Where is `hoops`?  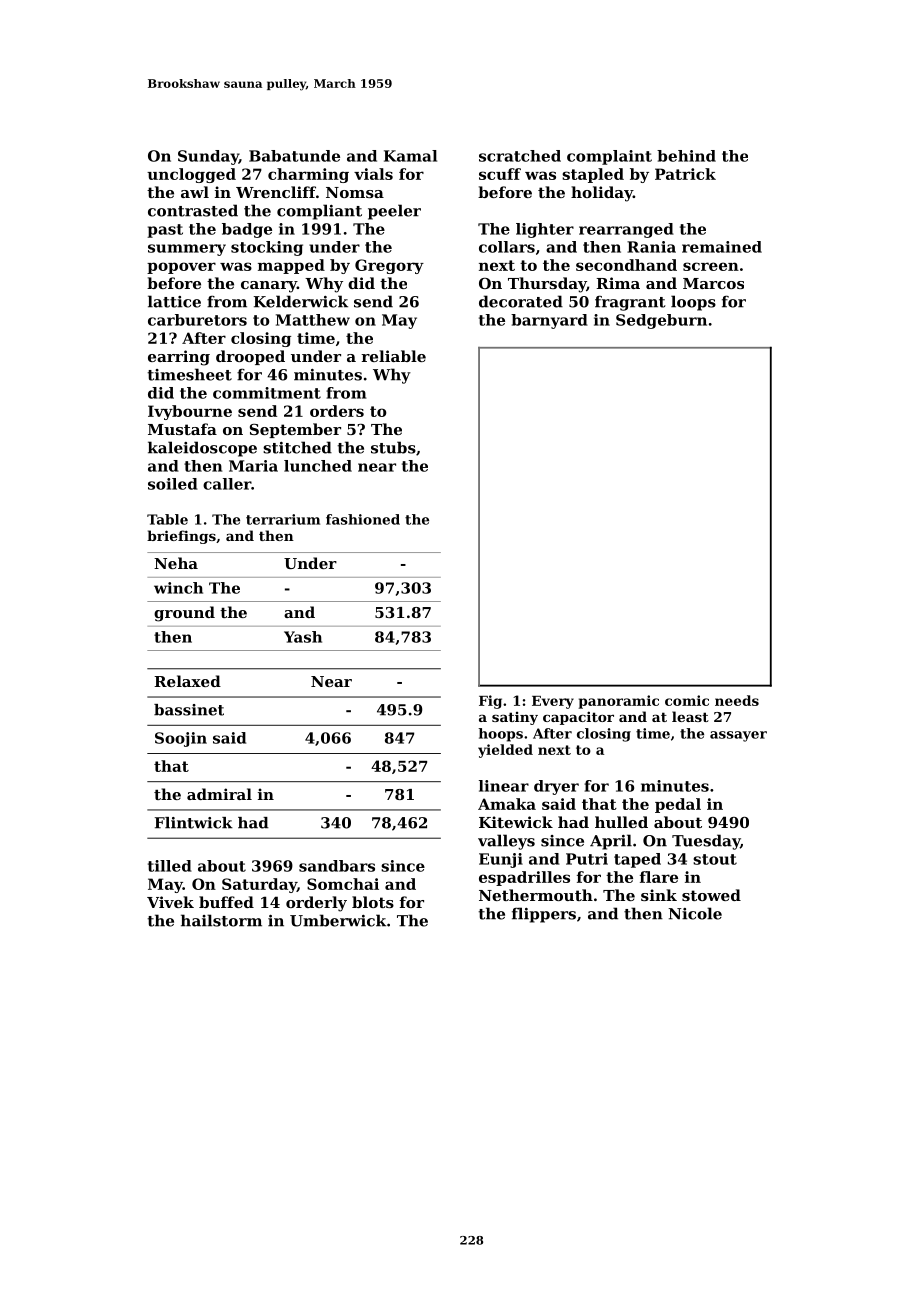 hoops is located at coordinates (500, 735).
